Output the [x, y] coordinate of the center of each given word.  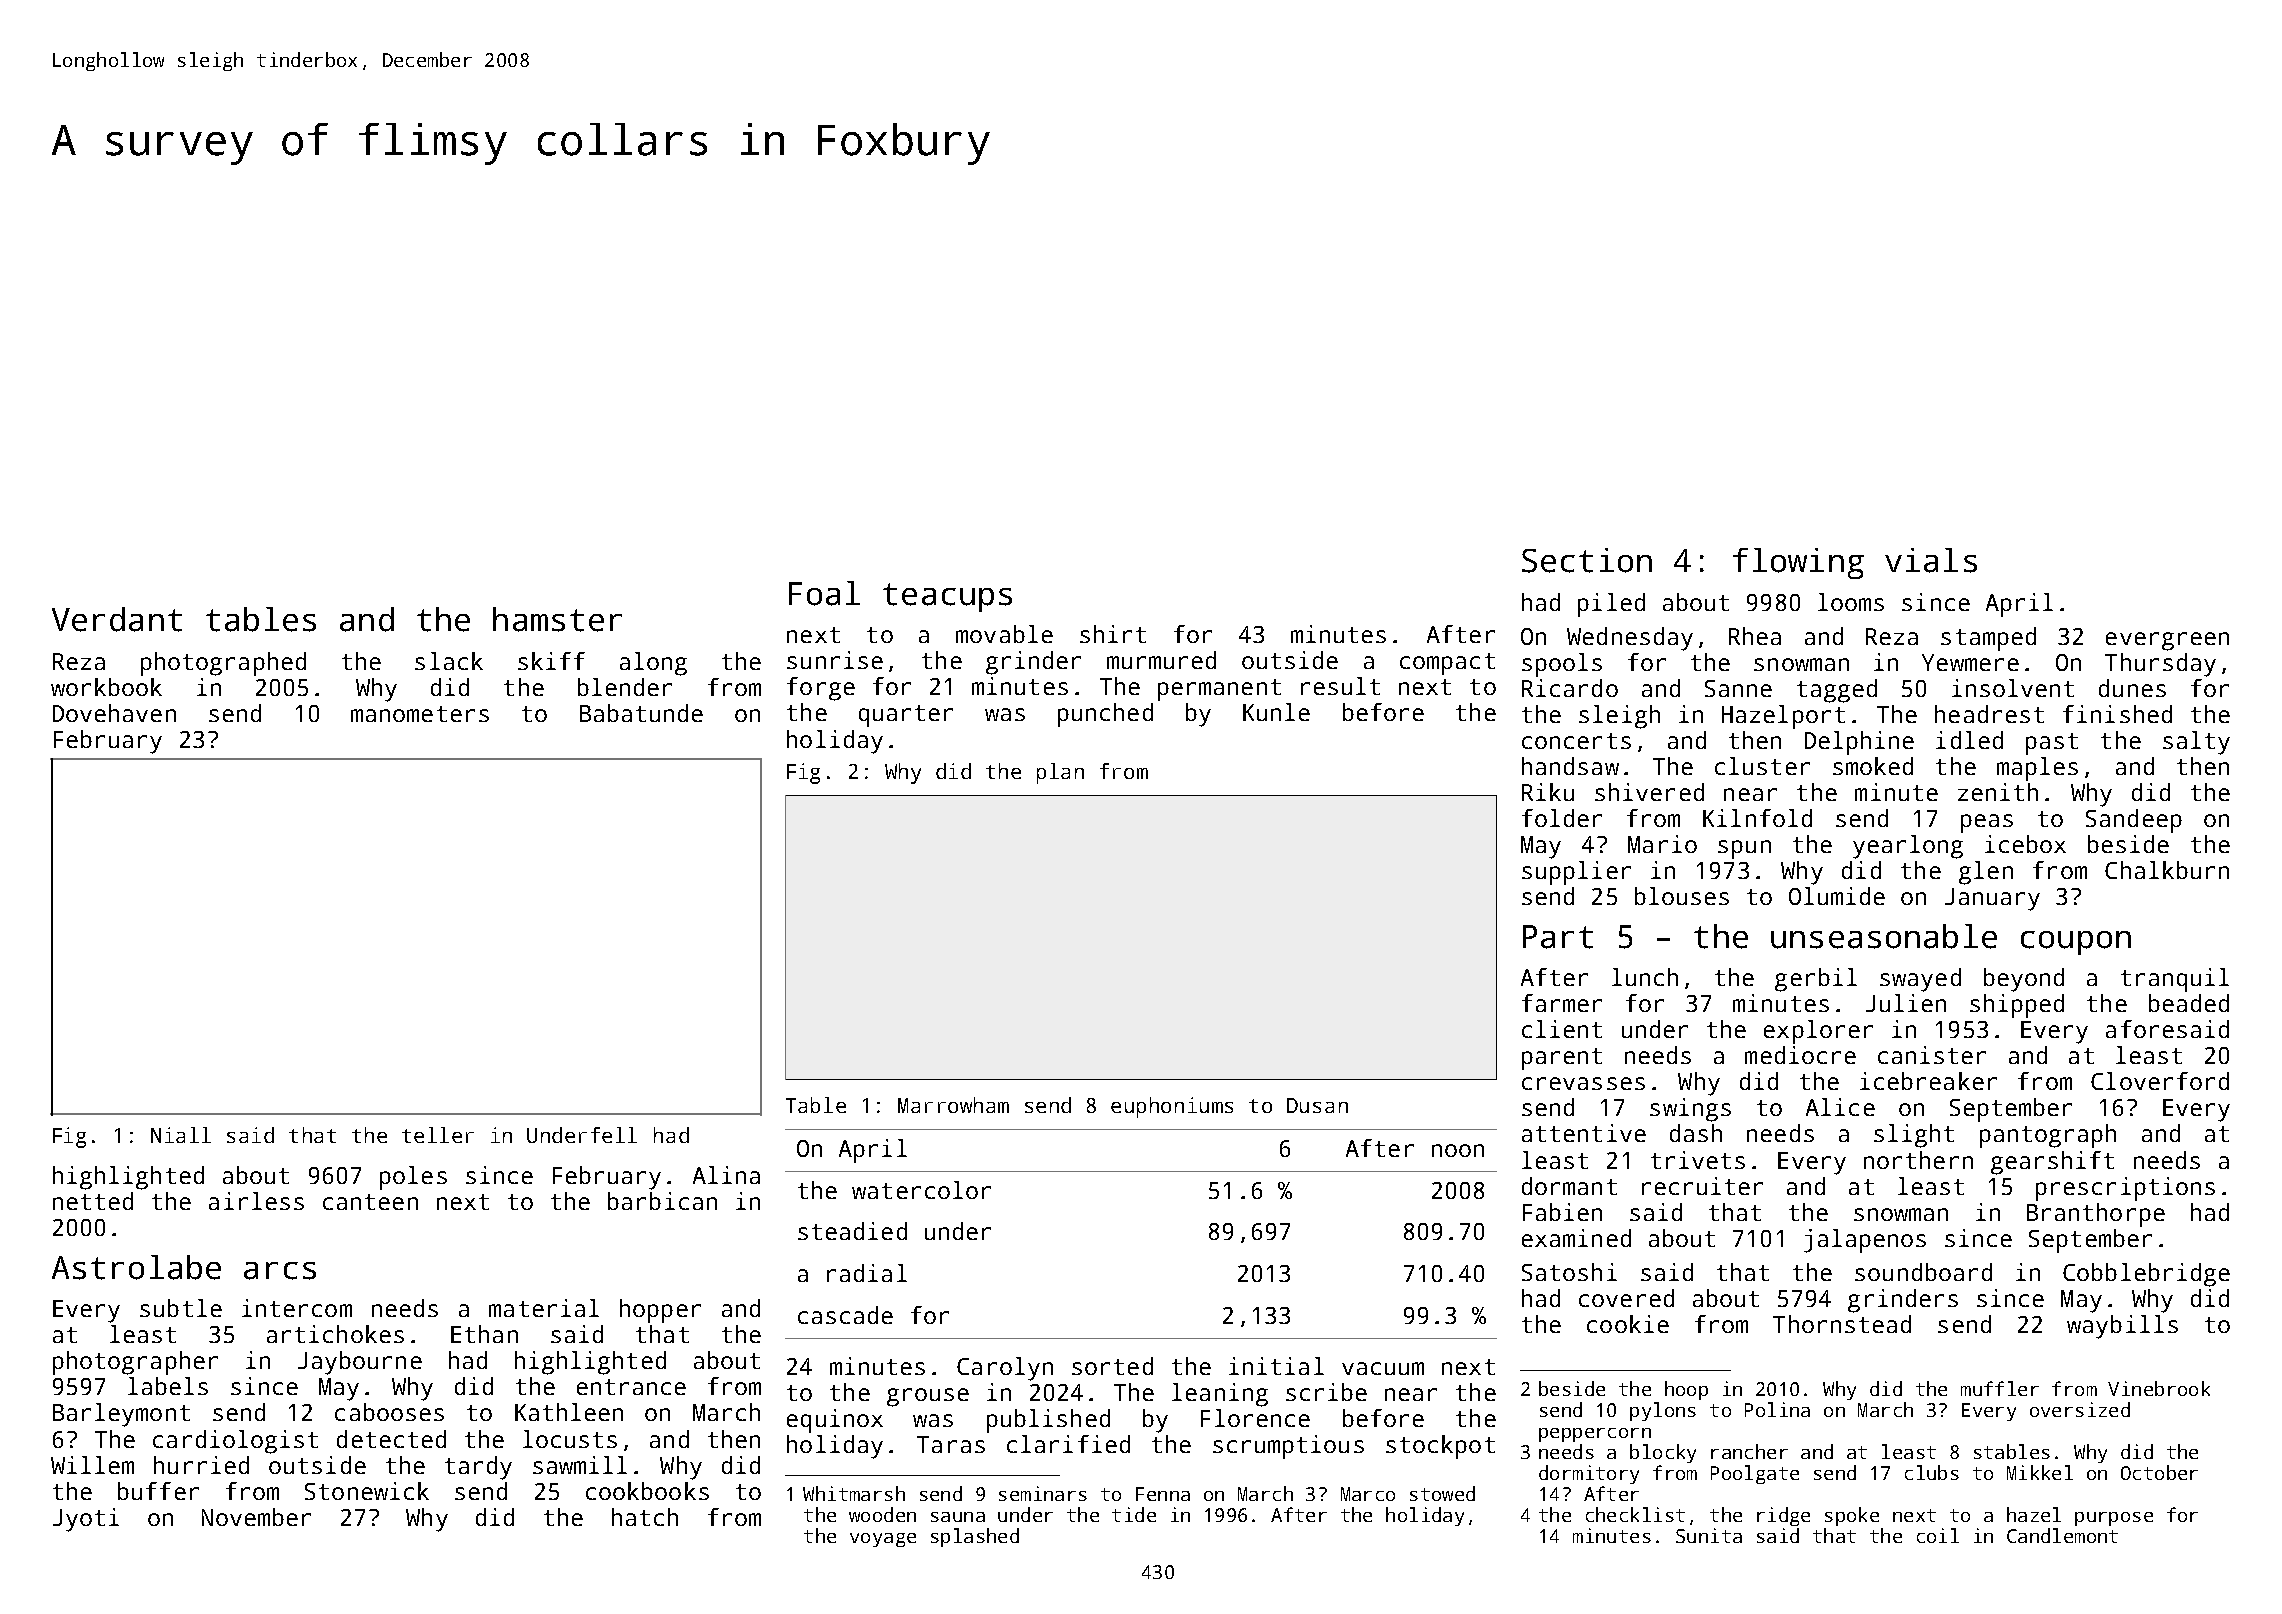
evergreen [2167, 641]
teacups [947, 597]
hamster [557, 619]
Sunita [1709, 1535]
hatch [645, 1517]
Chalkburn [2167, 870]
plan [1060, 773]
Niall [181, 1135]
